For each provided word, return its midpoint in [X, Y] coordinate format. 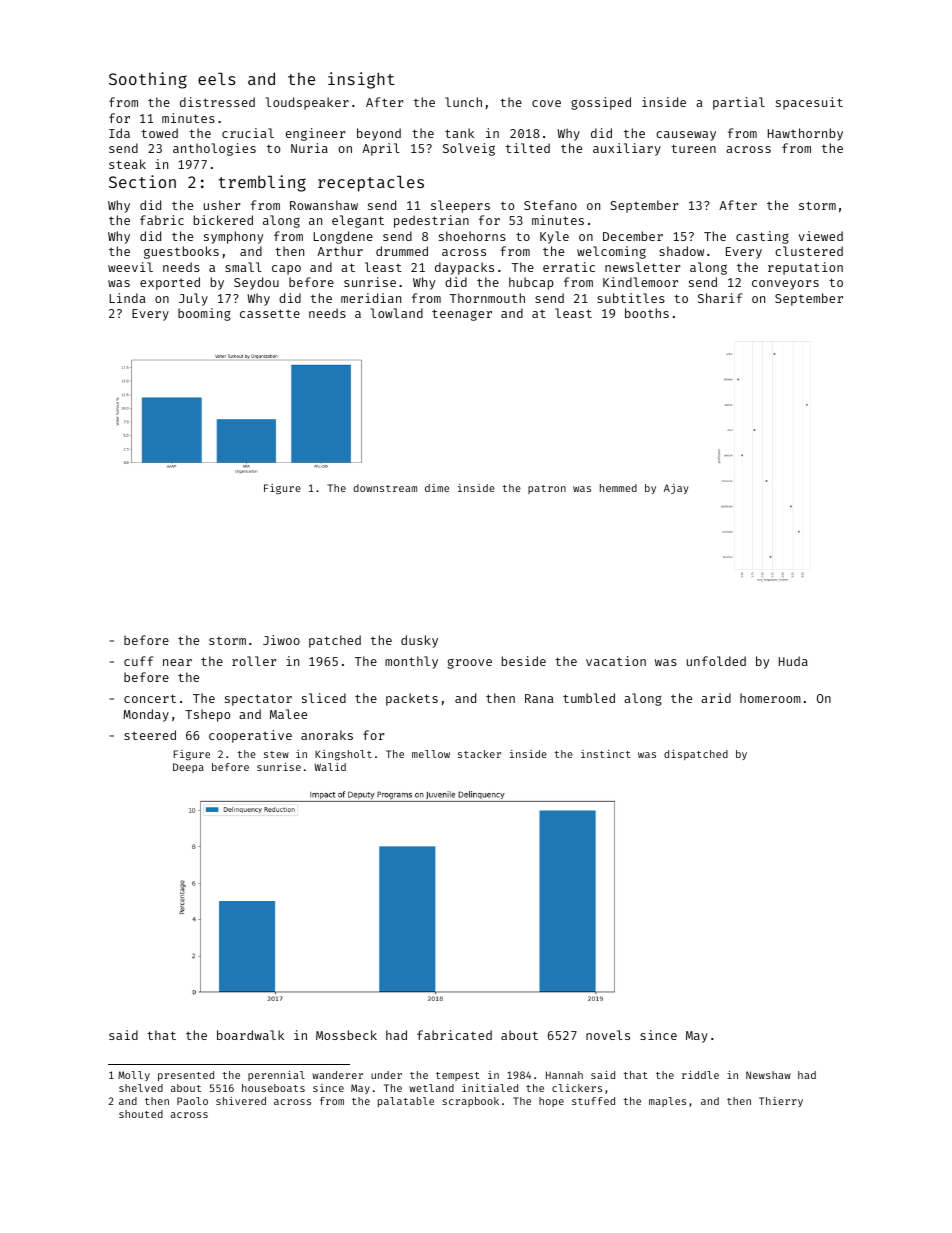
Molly [134, 1076]
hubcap [531, 283]
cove [546, 103]
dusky [419, 641]
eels [217, 79]
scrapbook [470, 1102]
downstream [385, 488]
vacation [616, 661]
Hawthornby [805, 134]
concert [150, 698]
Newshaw [768, 1075]
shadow [681, 251]
